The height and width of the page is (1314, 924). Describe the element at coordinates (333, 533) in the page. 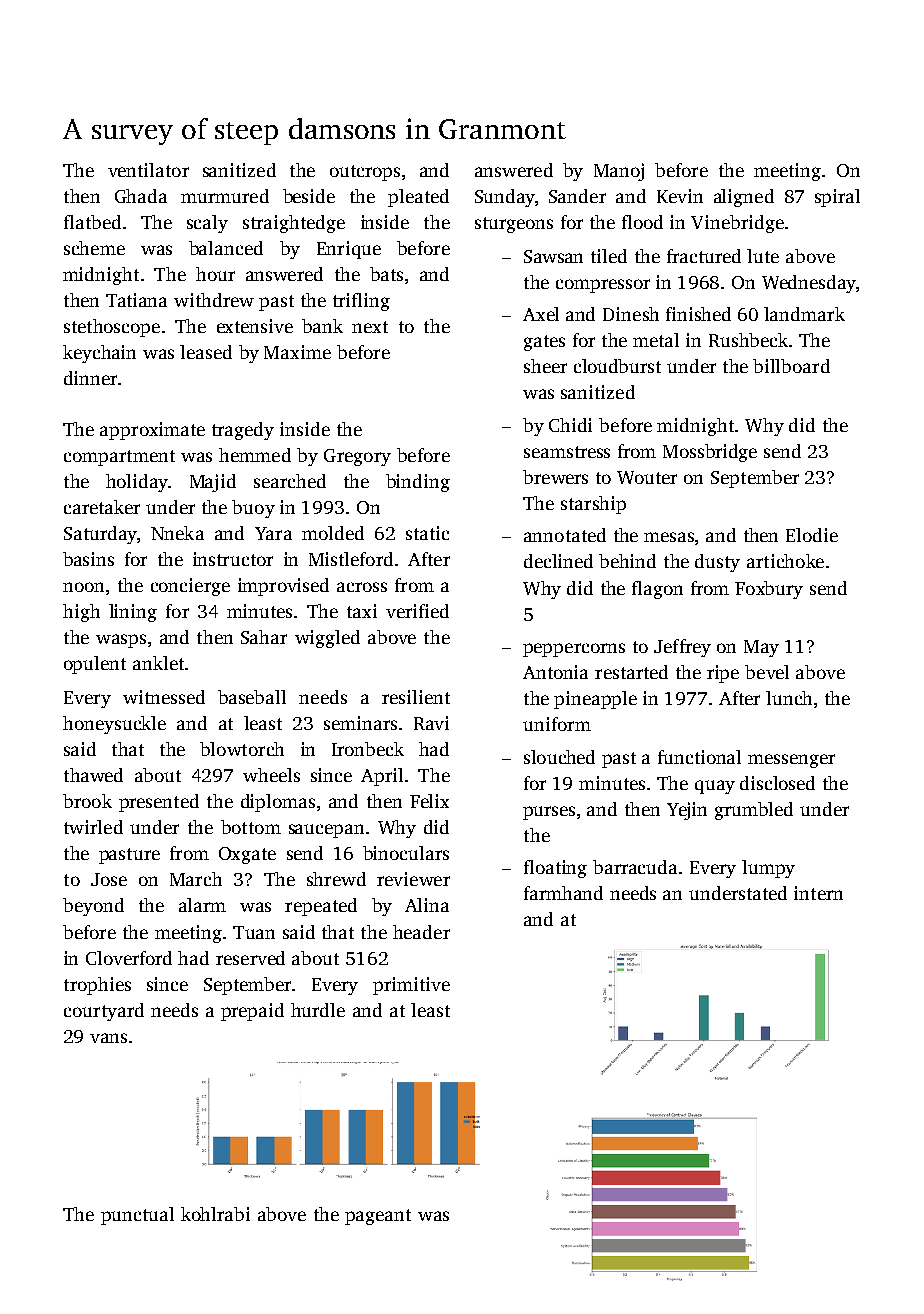

I see `molded` at that location.
